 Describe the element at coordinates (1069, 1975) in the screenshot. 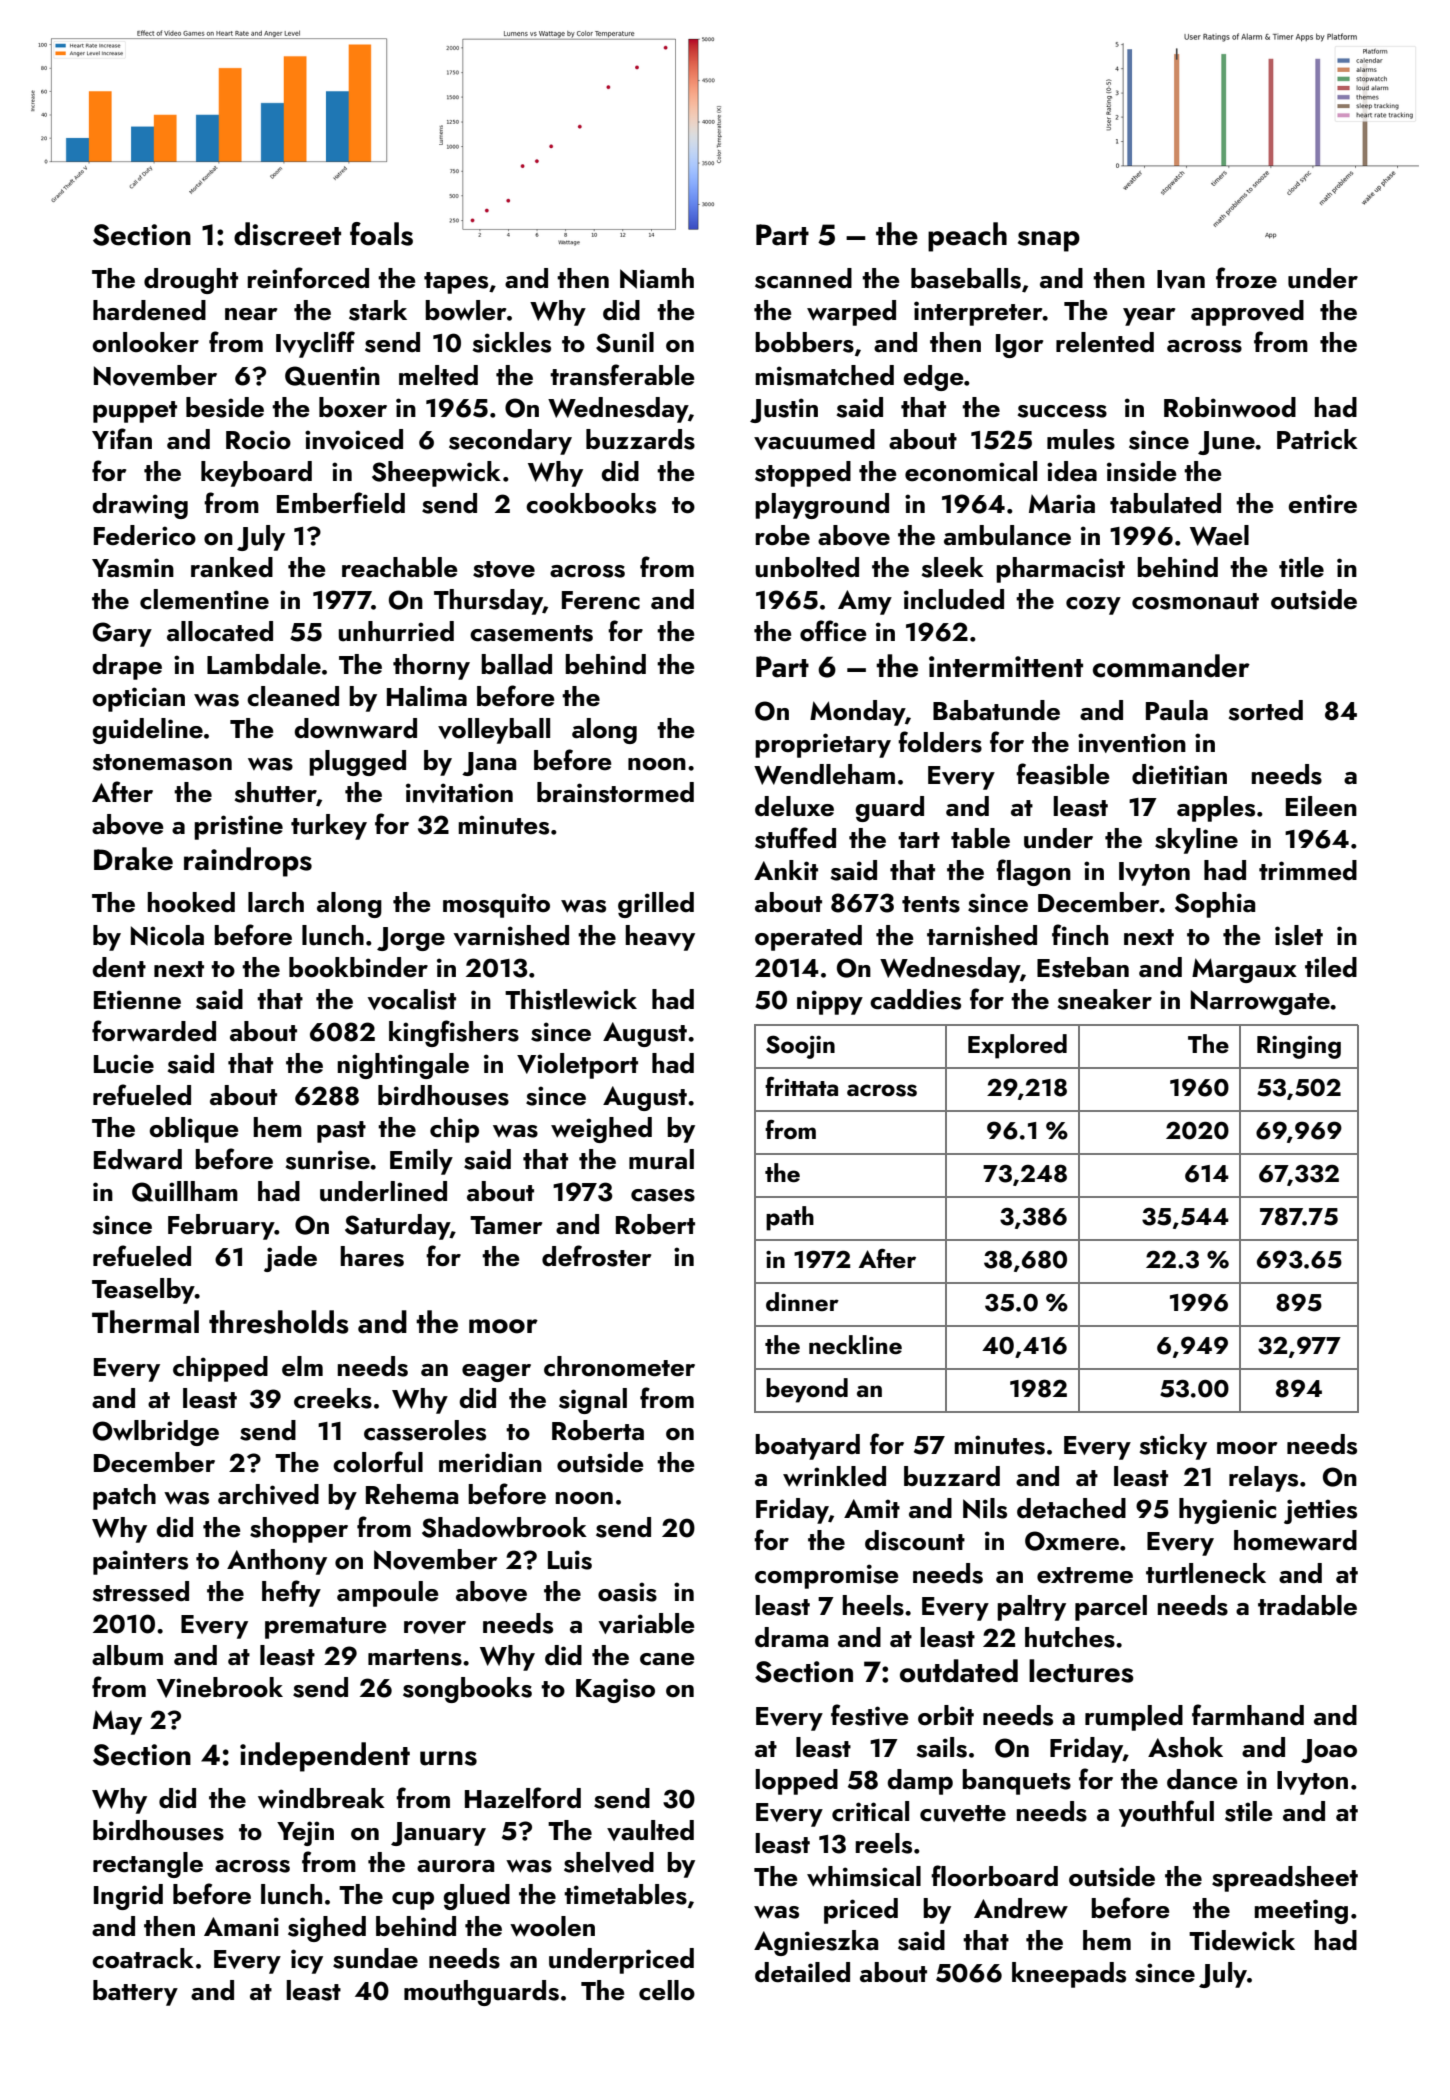

I see `kneepads` at that location.
